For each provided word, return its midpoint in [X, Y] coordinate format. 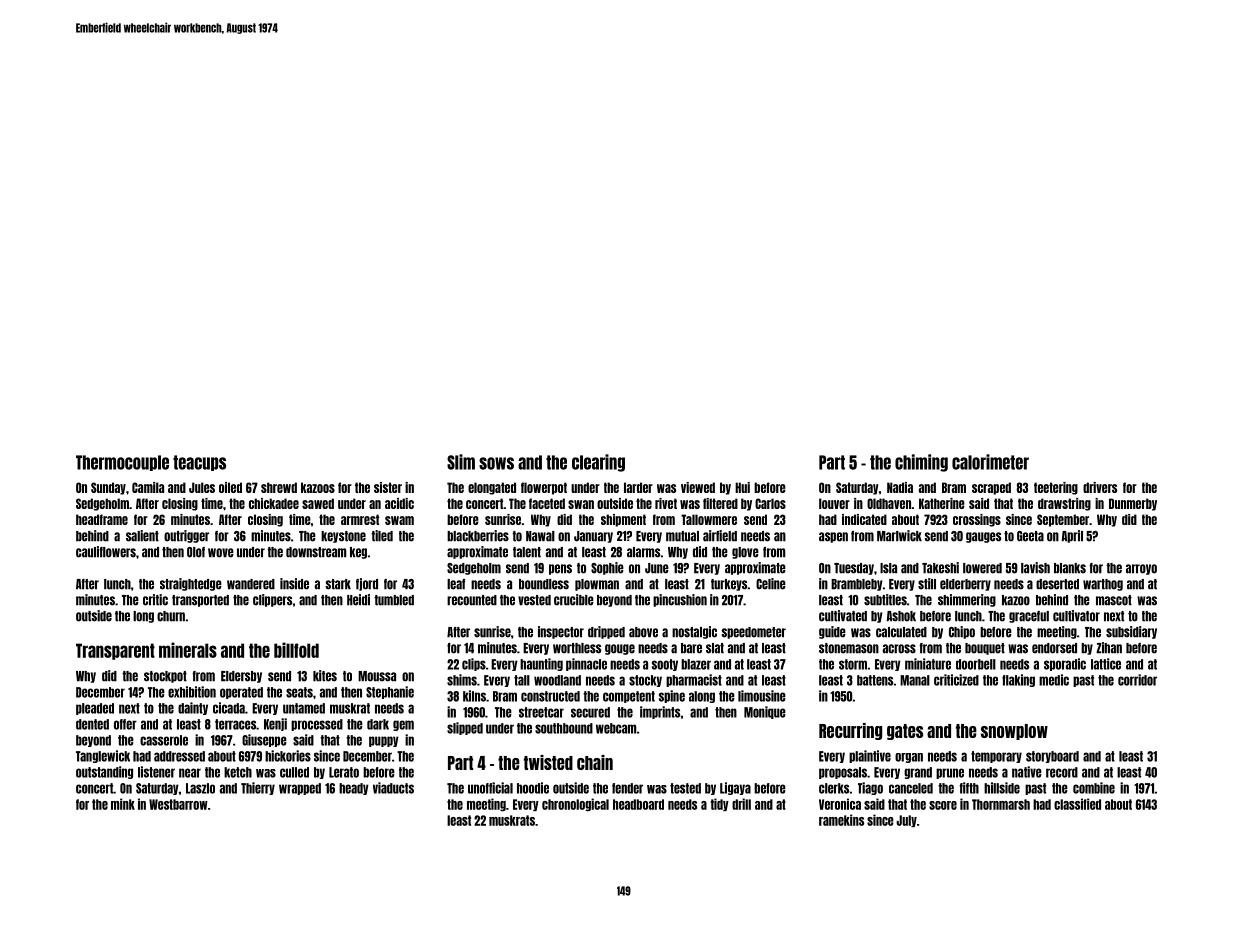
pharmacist [694, 680]
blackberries [478, 536]
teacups [199, 463]
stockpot [165, 677]
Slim [461, 462]
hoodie [533, 788]
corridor [1137, 680]
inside [294, 584]
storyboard [1052, 757]
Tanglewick [103, 756]
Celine [771, 584]
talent [527, 552]
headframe [102, 519]
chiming [921, 463]
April [1072, 536]
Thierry [258, 788]
